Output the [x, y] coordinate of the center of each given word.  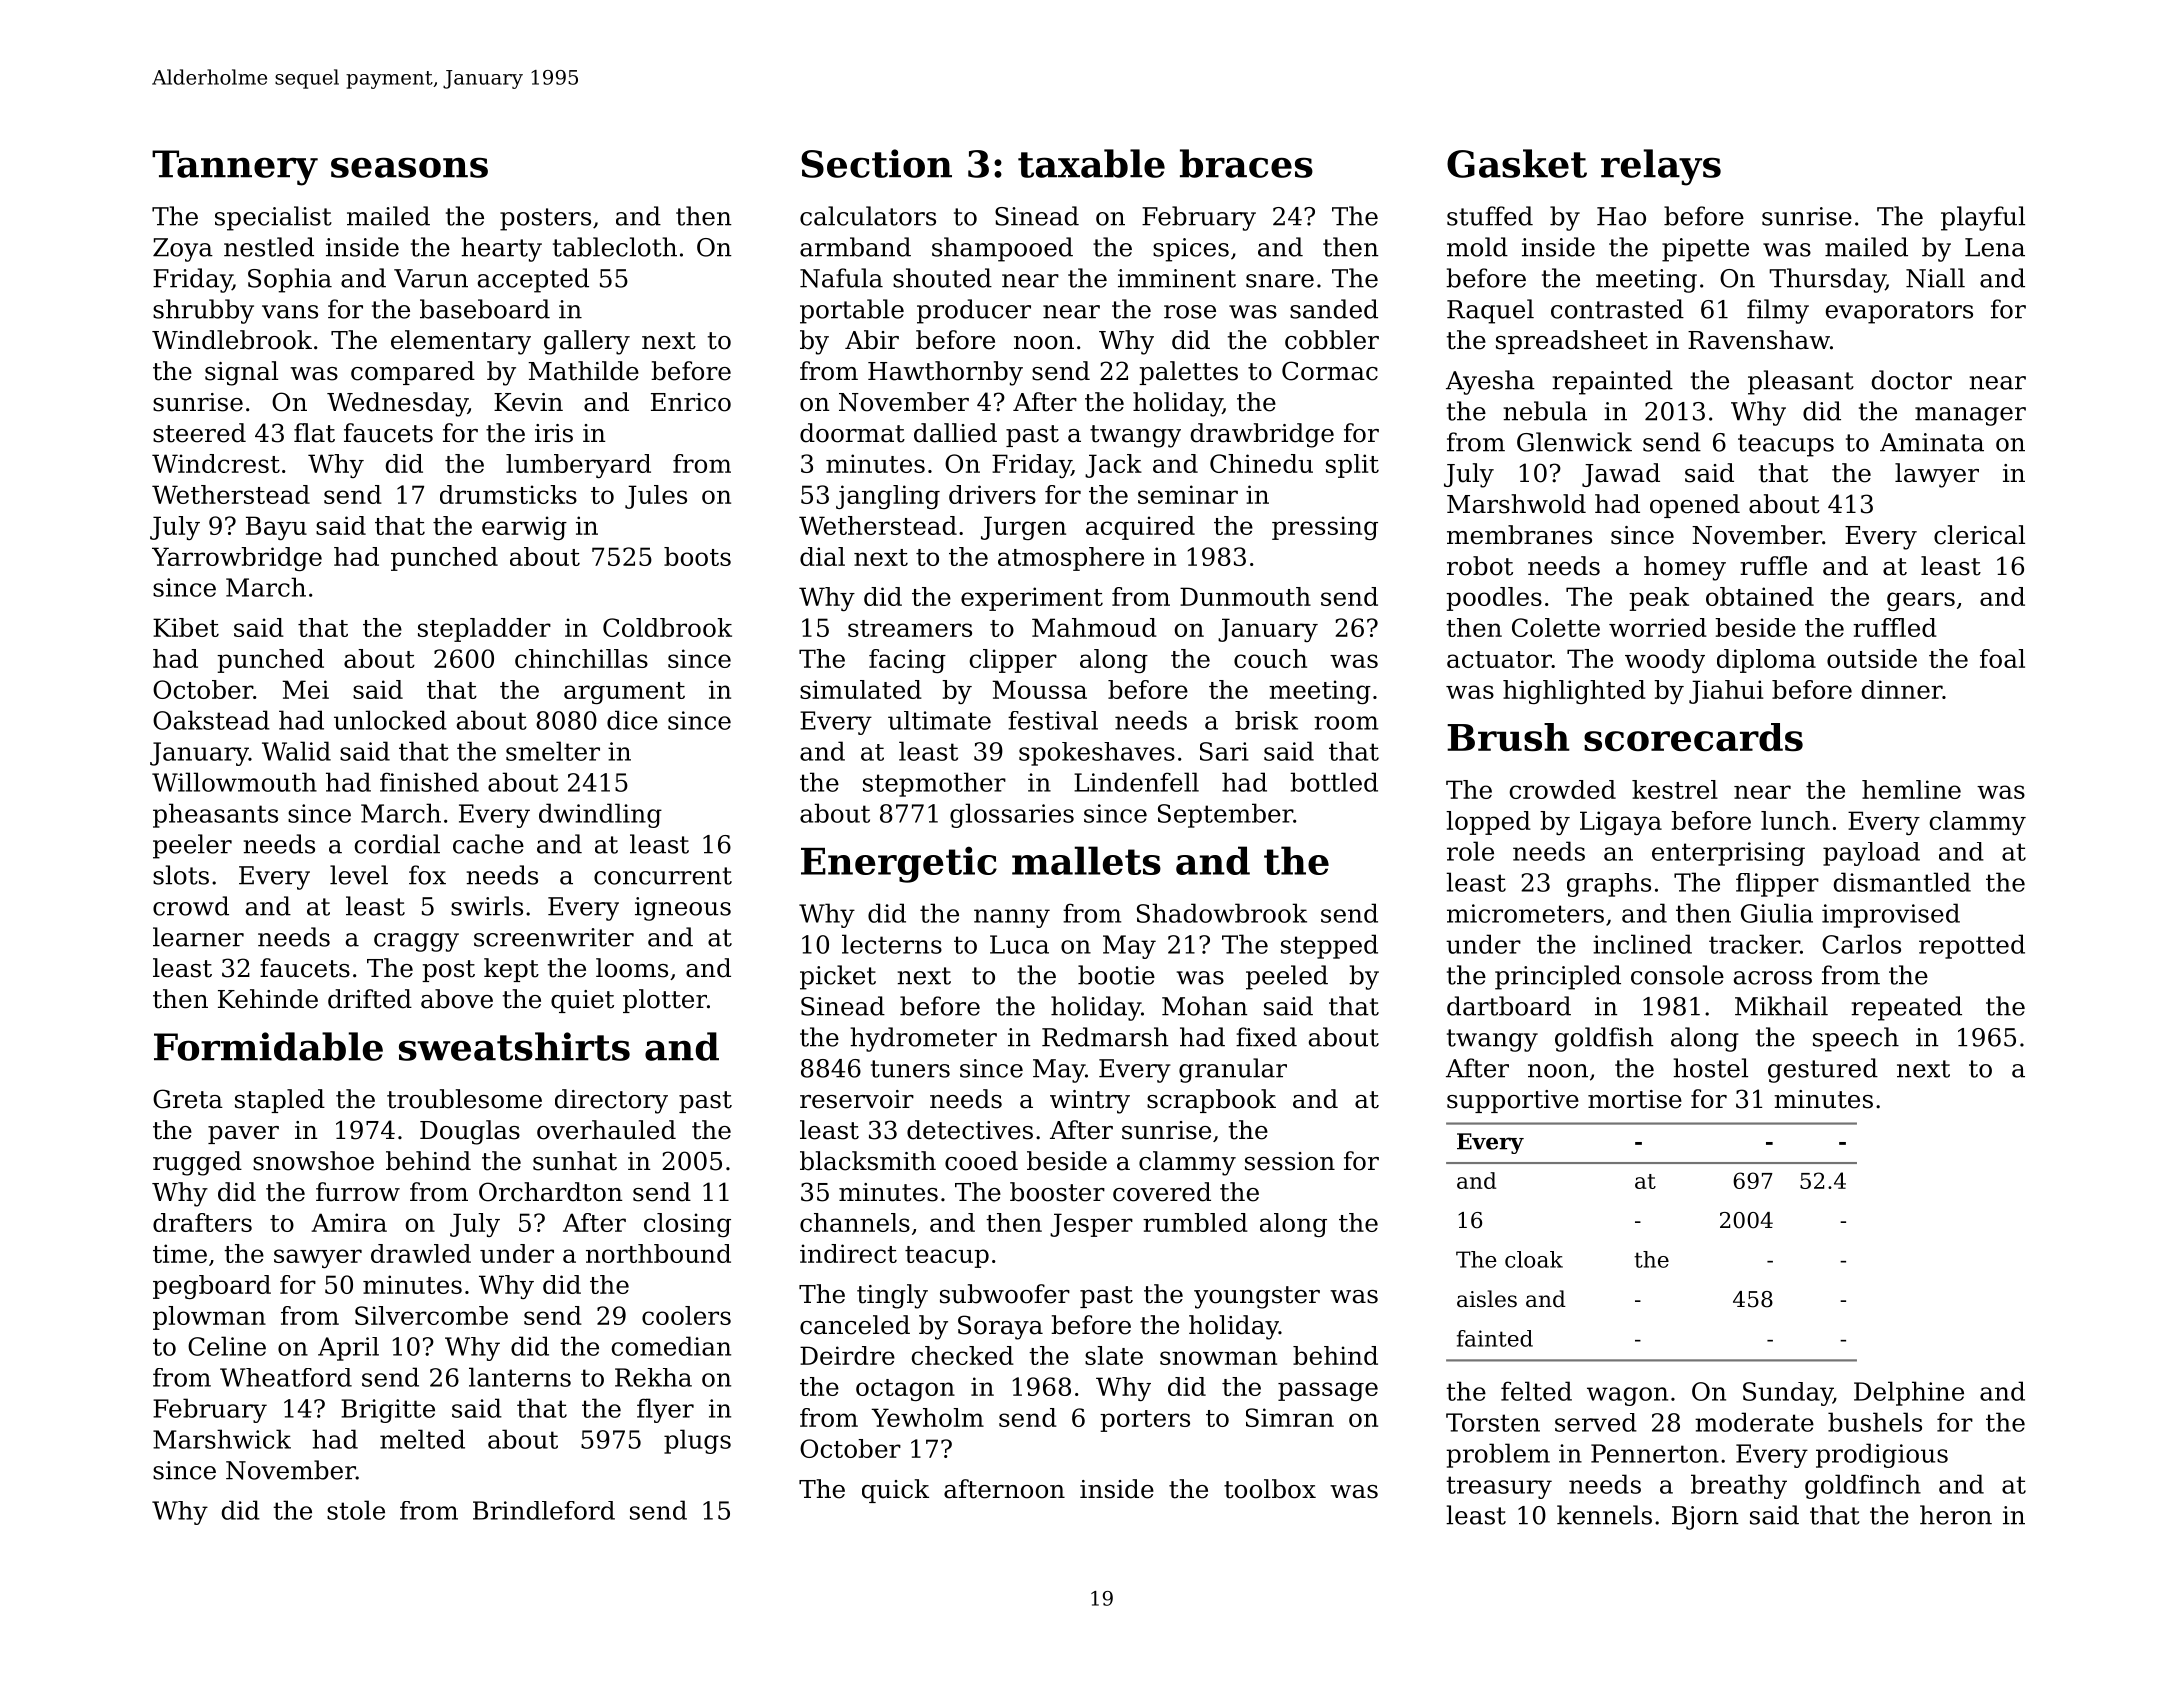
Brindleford [544, 1510]
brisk [1266, 720]
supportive [1513, 1101]
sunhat [575, 1161]
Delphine [1909, 1393]
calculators [868, 216]
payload [1871, 854]
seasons [409, 167]
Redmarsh [1105, 1037]
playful [1983, 218]
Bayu [276, 528]
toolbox [1270, 1489]
